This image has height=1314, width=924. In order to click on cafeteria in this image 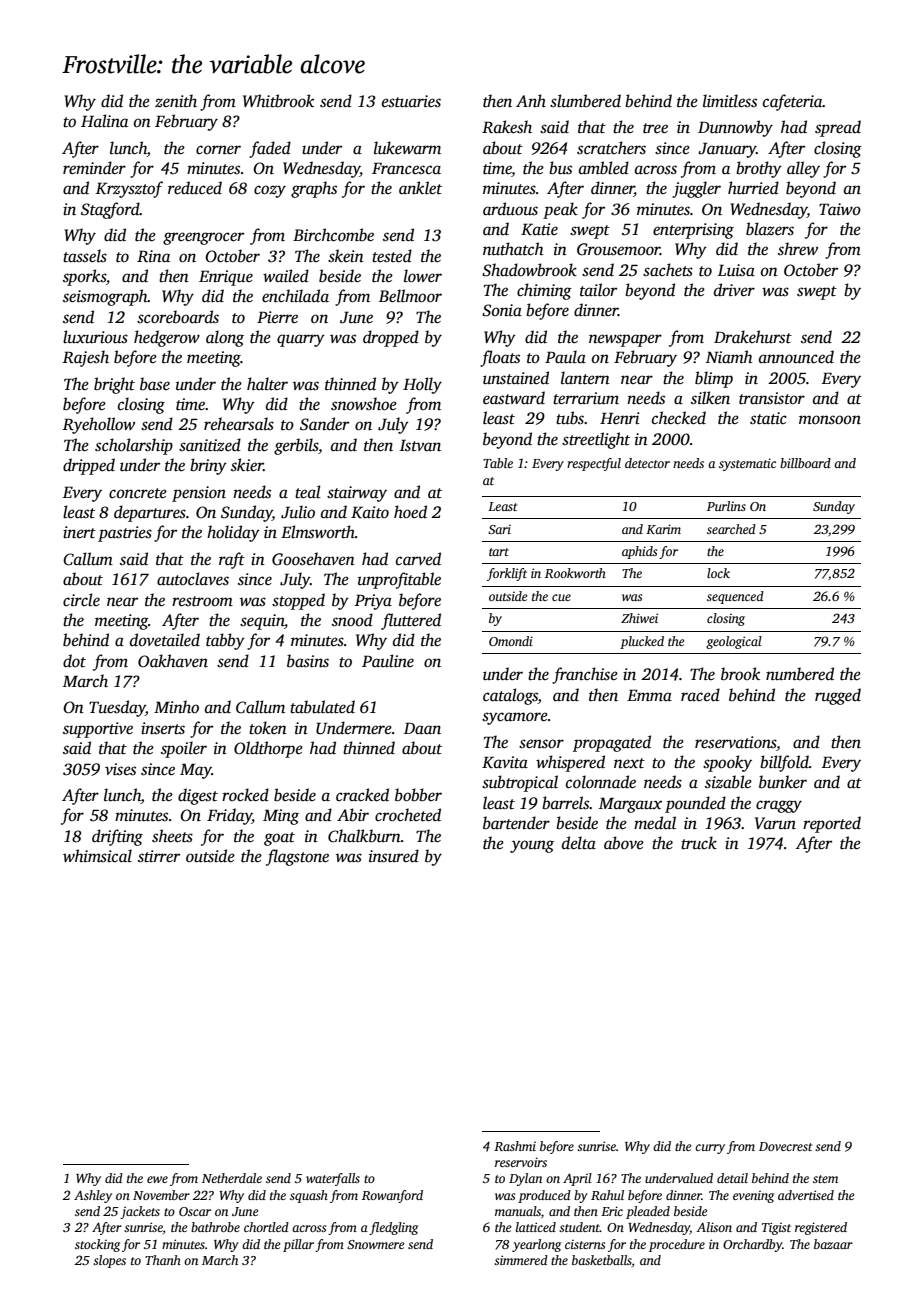, I will do `click(793, 102)`.
